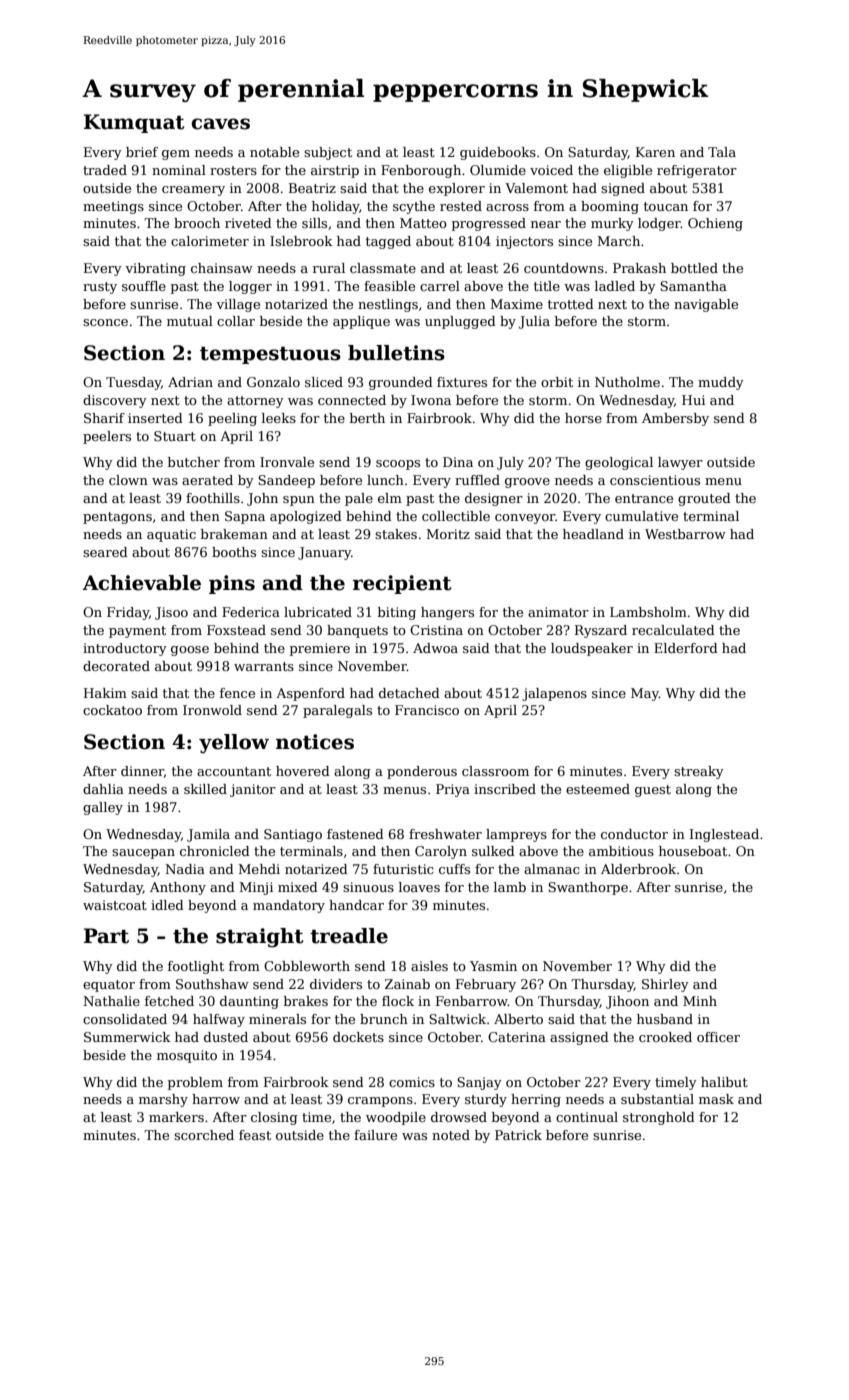 The width and height of the image is (849, 1400). Describe the element at coordinates (659, 1118) in the image. I see `stronghold` at that location.
